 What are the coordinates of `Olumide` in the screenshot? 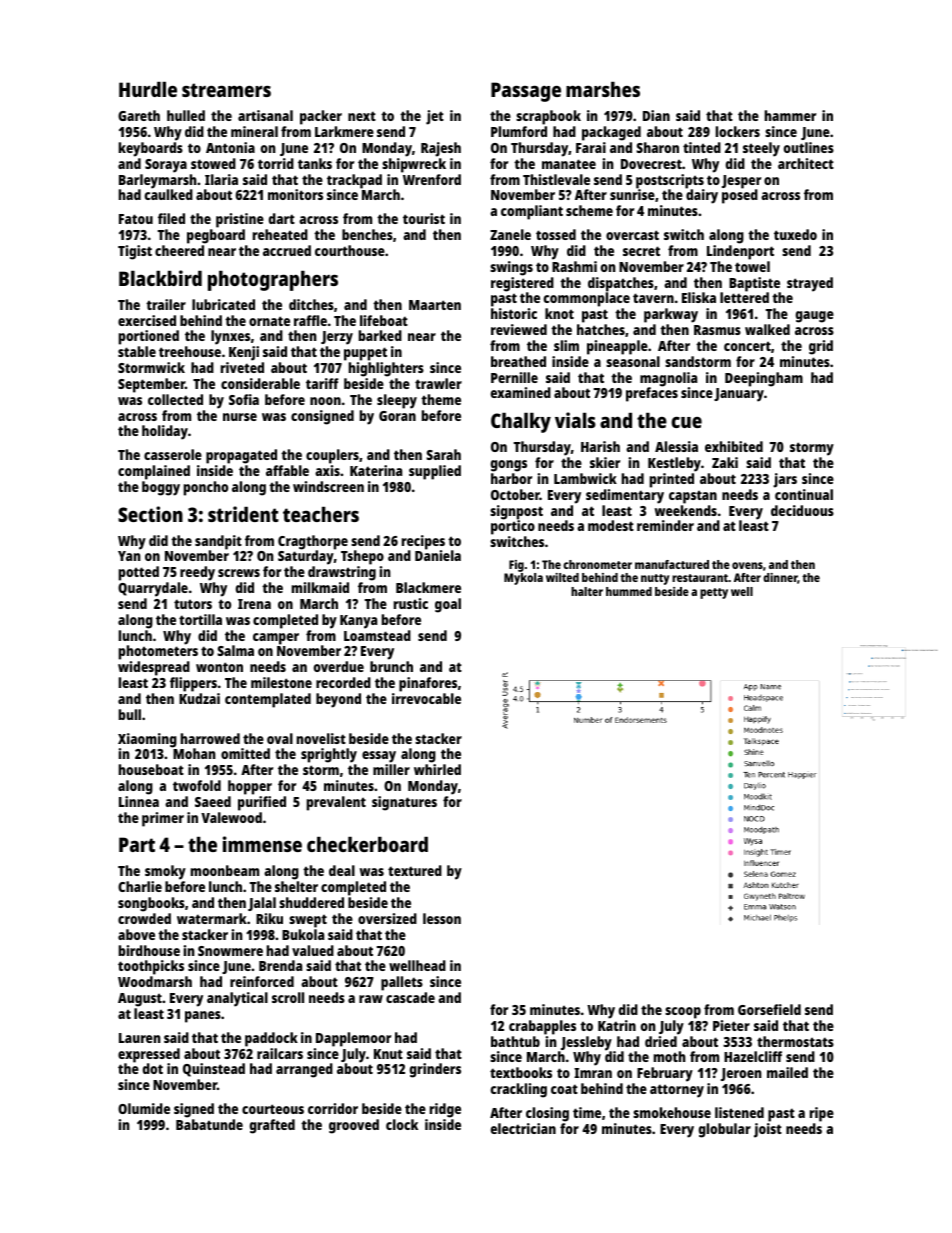 It's located at (144, 1108).
